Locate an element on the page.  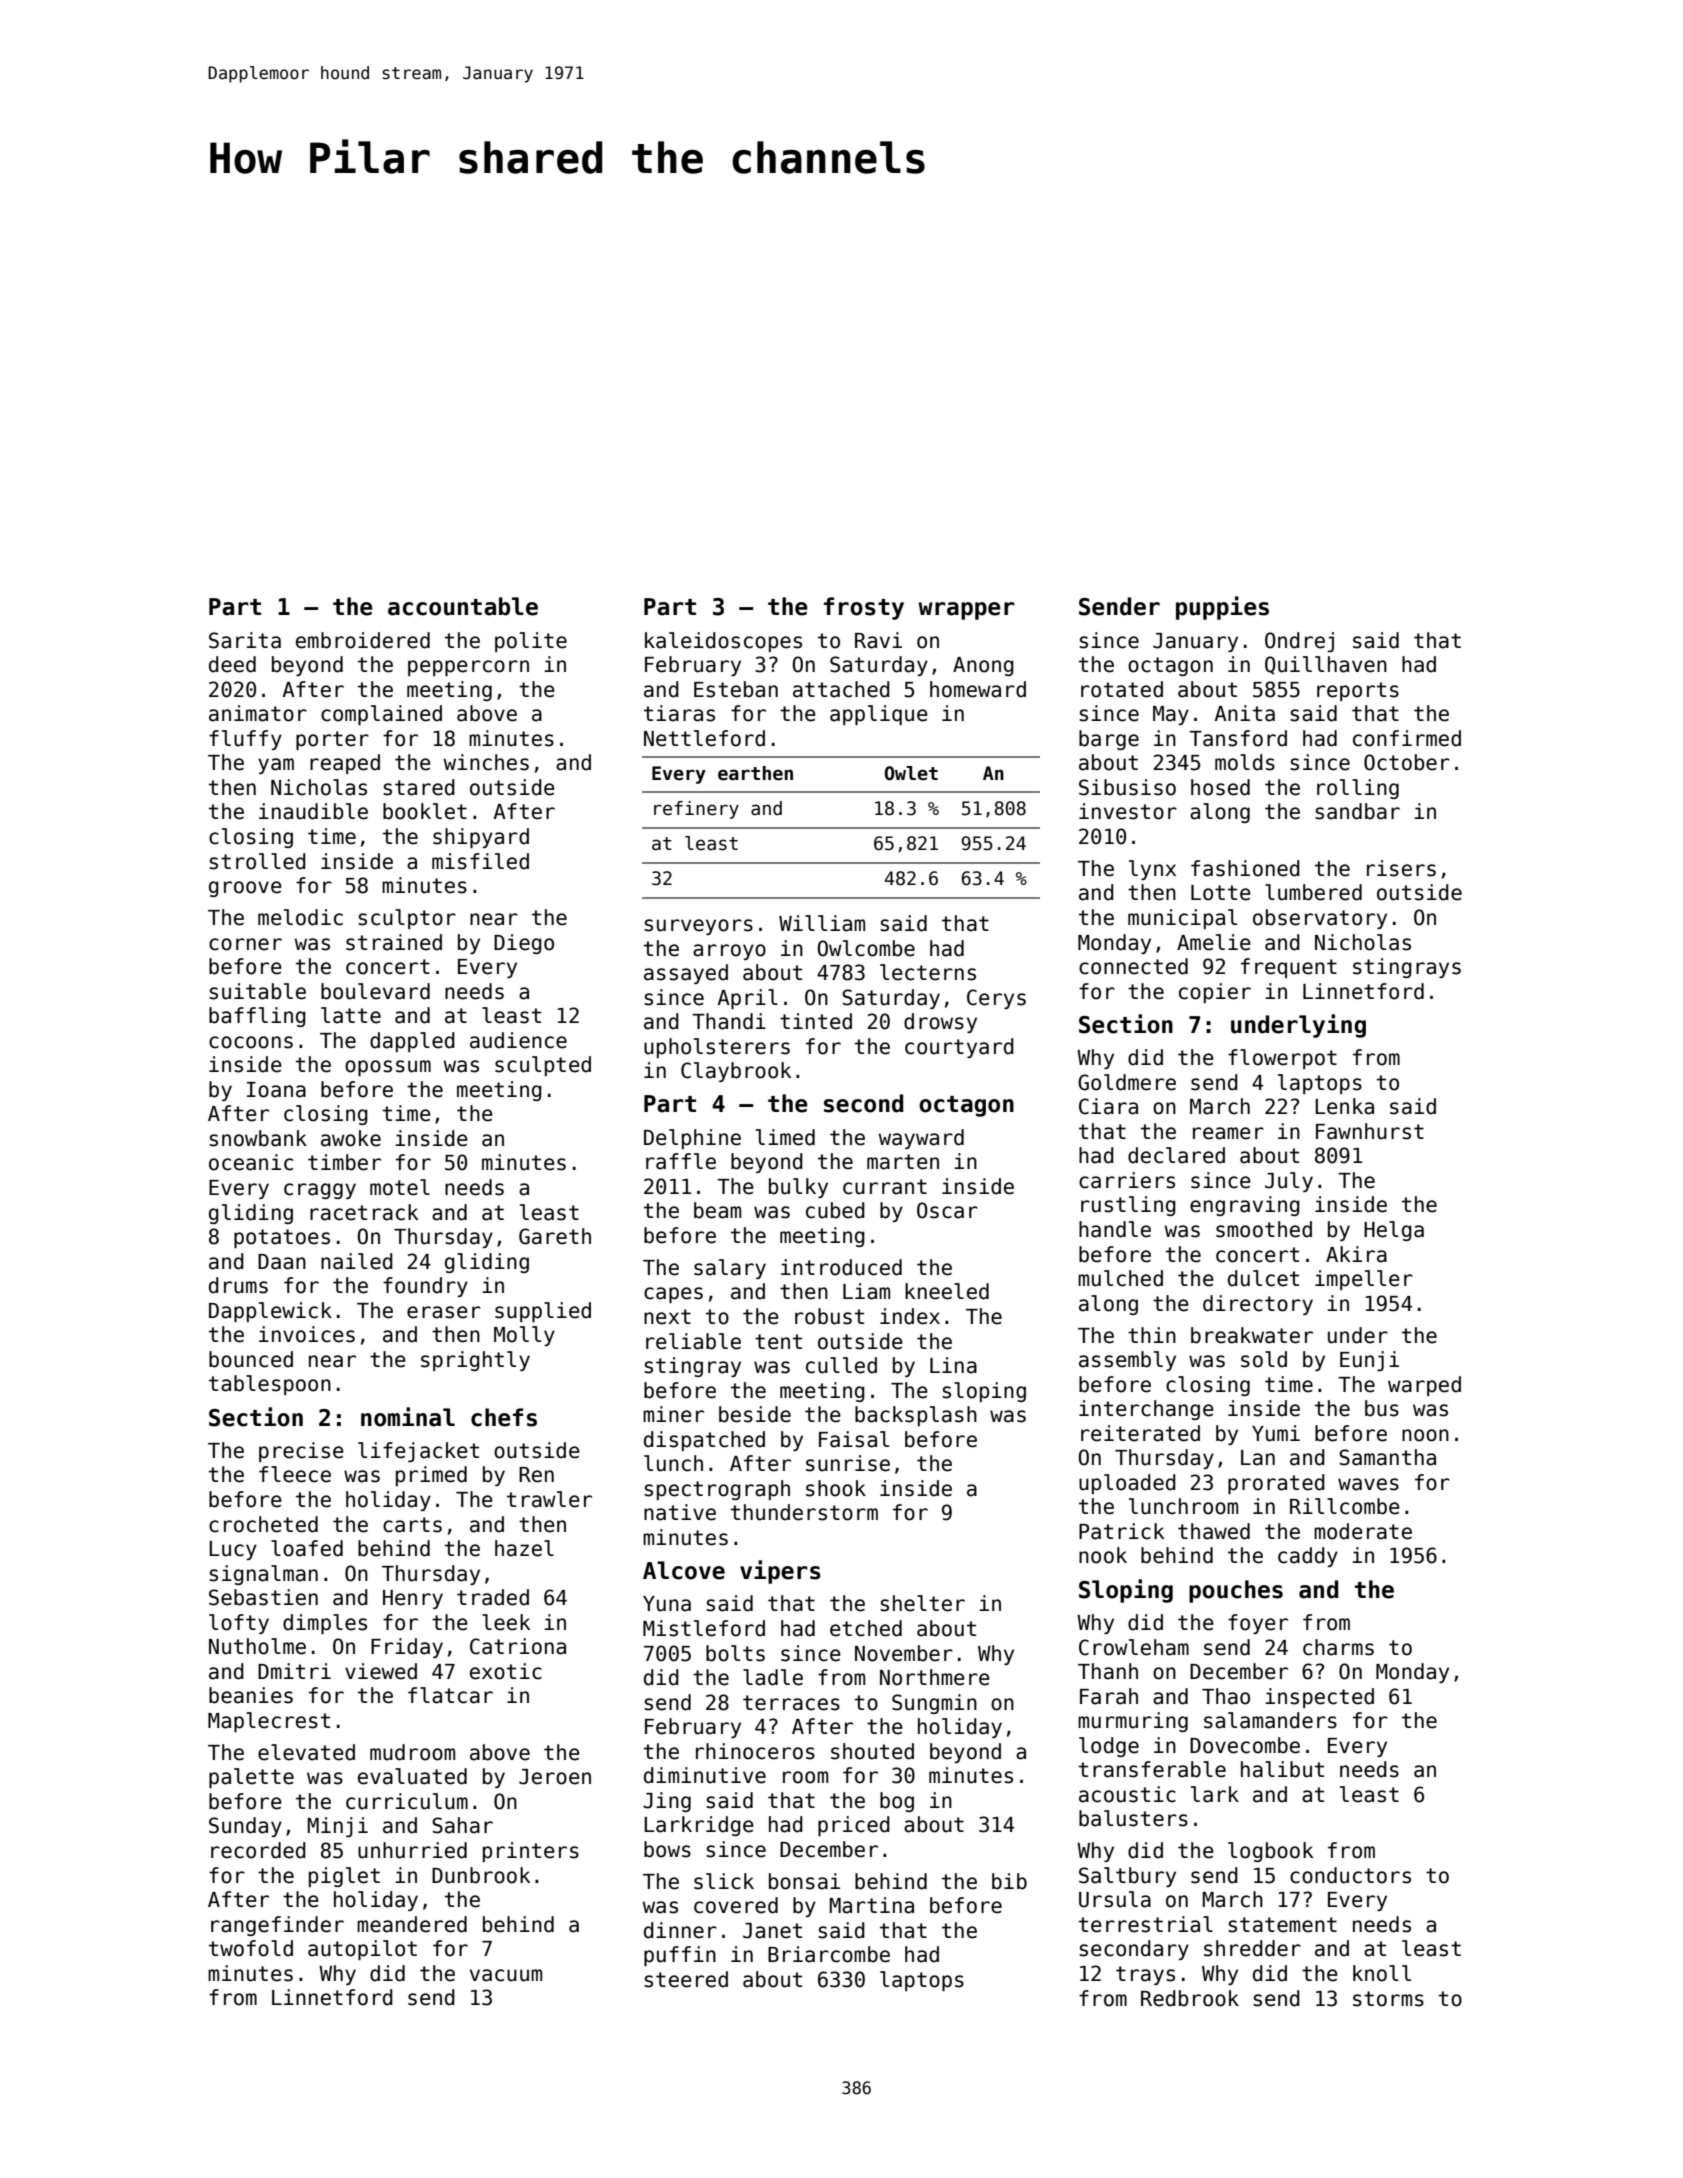
Gareth is located at coordinates (555, 1236).
